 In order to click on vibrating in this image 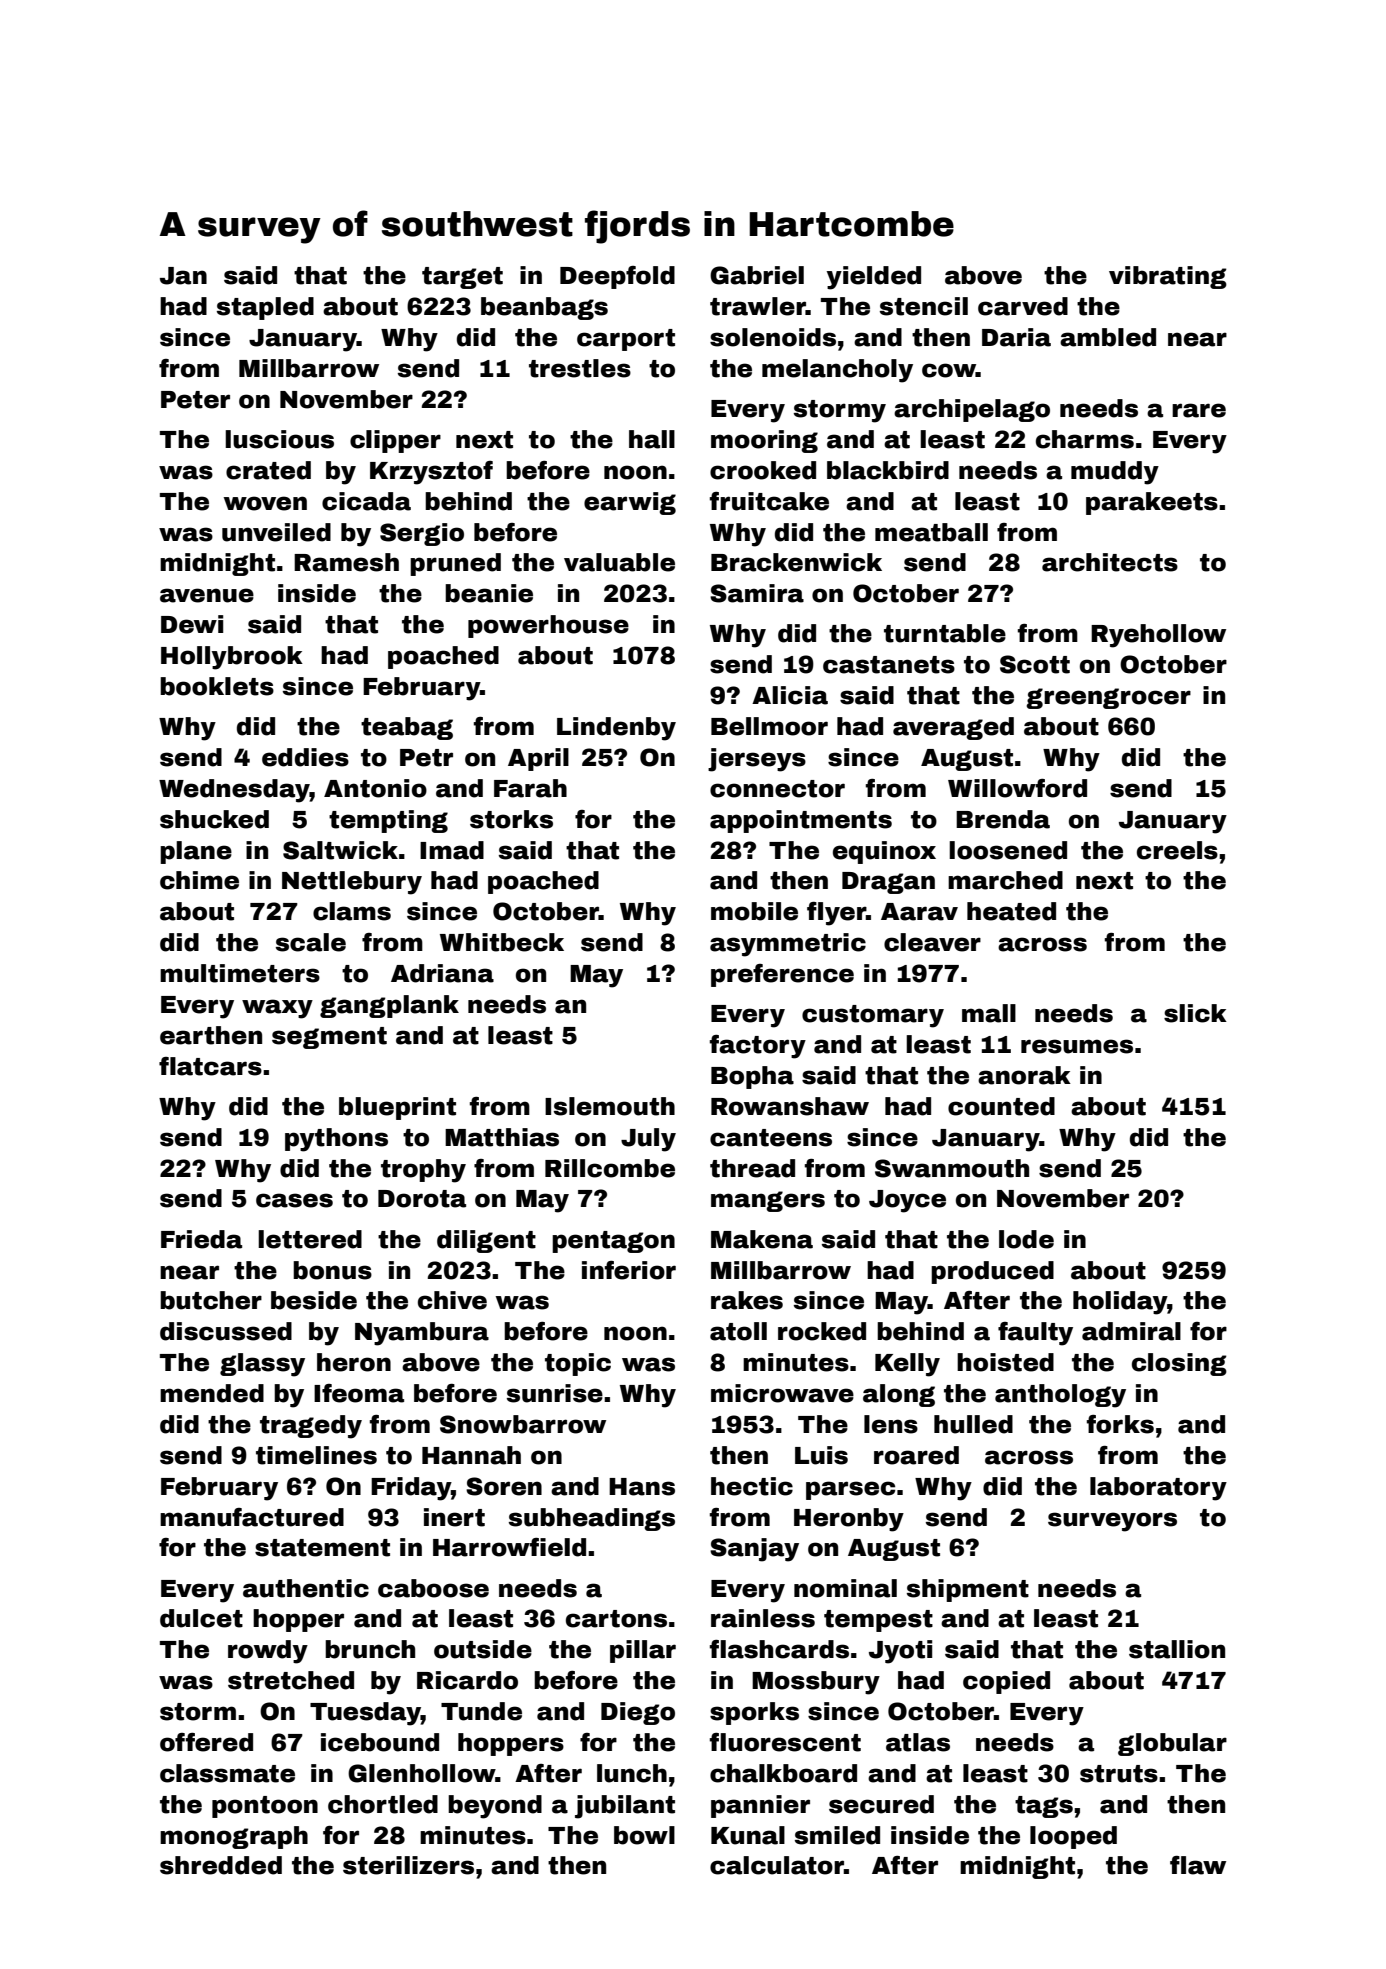, I will do `click(1168, 277)`.
